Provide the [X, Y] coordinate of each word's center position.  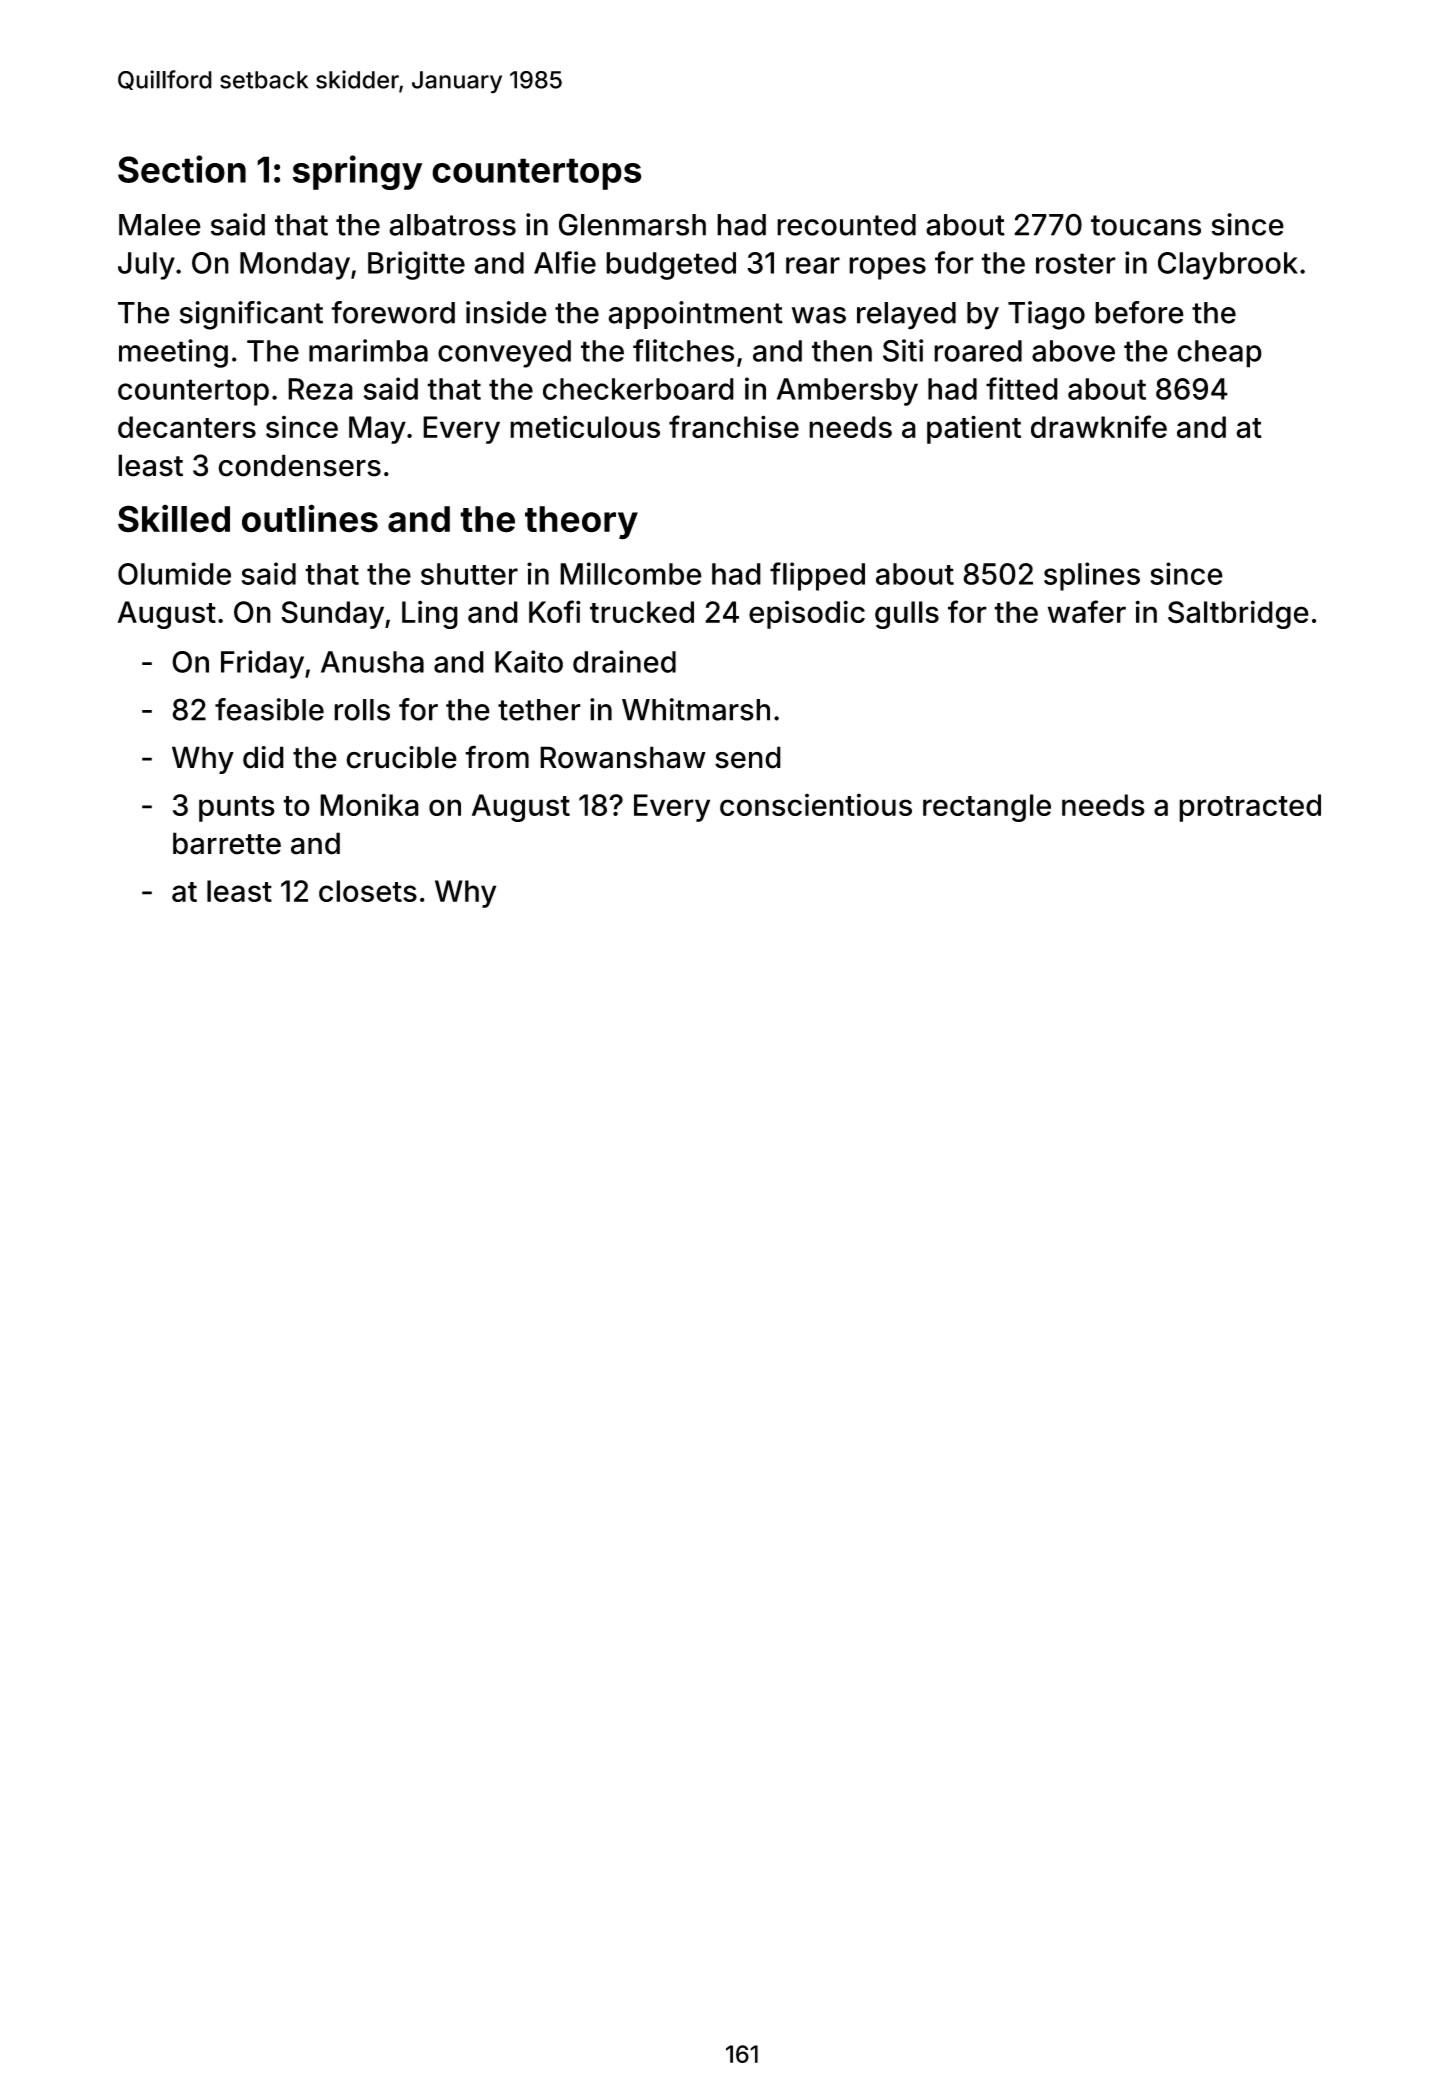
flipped [817, 576]
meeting [173, 353]
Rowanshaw [623, 757]
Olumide [174, 573]
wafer [1087, 612]
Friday [262, 664]
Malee [160, 225]
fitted [1022, 388]
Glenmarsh [632, 224]
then [842, 351]
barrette [227, 843]
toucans [1146, 225]
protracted [1250, 808]
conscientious [816, 804]
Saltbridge [1238, 614]
